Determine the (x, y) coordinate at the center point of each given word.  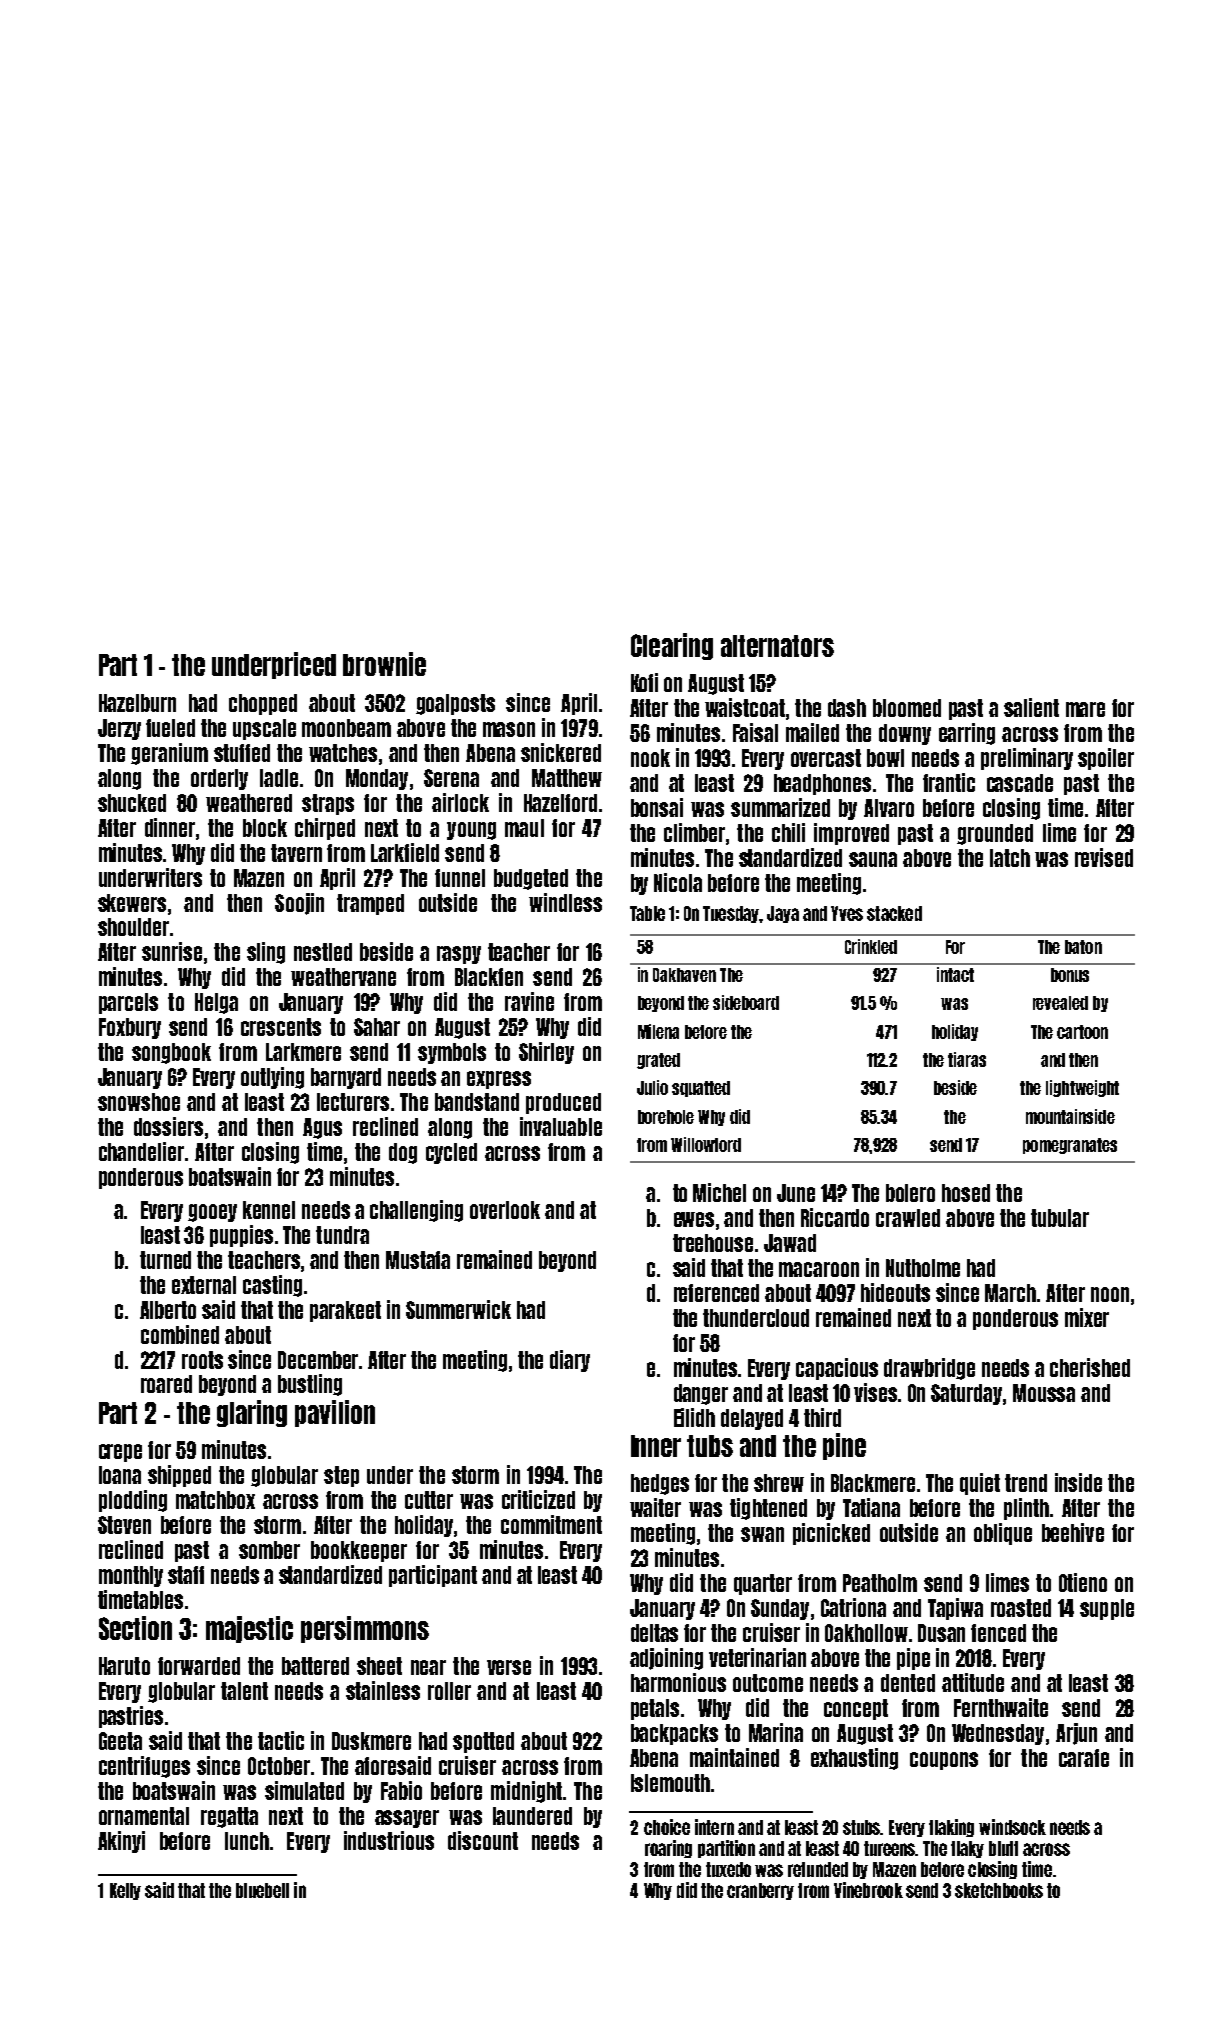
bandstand (477, 1102)
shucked (132, 803)
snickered (561, 752)
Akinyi (121, 1842)
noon (1110, 1294)
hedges (660, 1484)
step (341, 1476)
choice (667, 1827)
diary (570, 1361)
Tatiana (871, 1507)
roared (166, 1384)
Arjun (1076, 1734)
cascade (1020, 783)
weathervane (343, 977)
